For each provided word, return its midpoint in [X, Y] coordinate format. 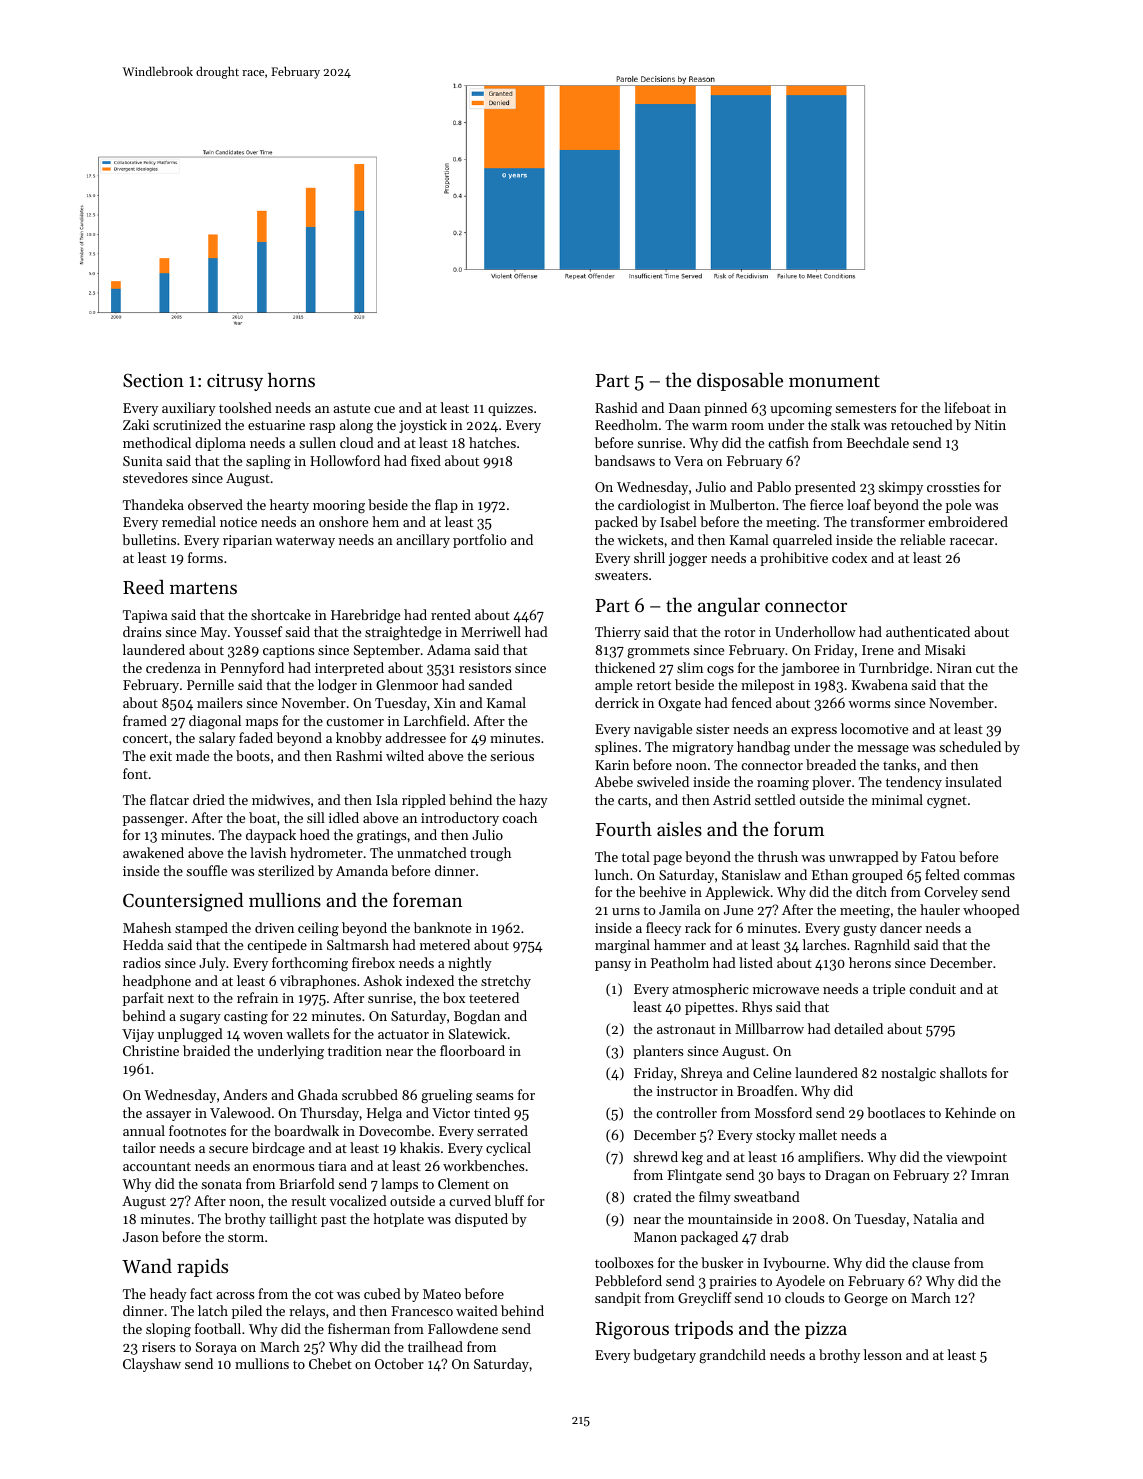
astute [351, 408]
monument [834, 381]
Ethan [830, 874]
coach [519, 817]
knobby [359, 739]
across [235, 1295]
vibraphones [318, 982]
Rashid [616, 407]
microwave [786, 989]
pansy [613, 966]
